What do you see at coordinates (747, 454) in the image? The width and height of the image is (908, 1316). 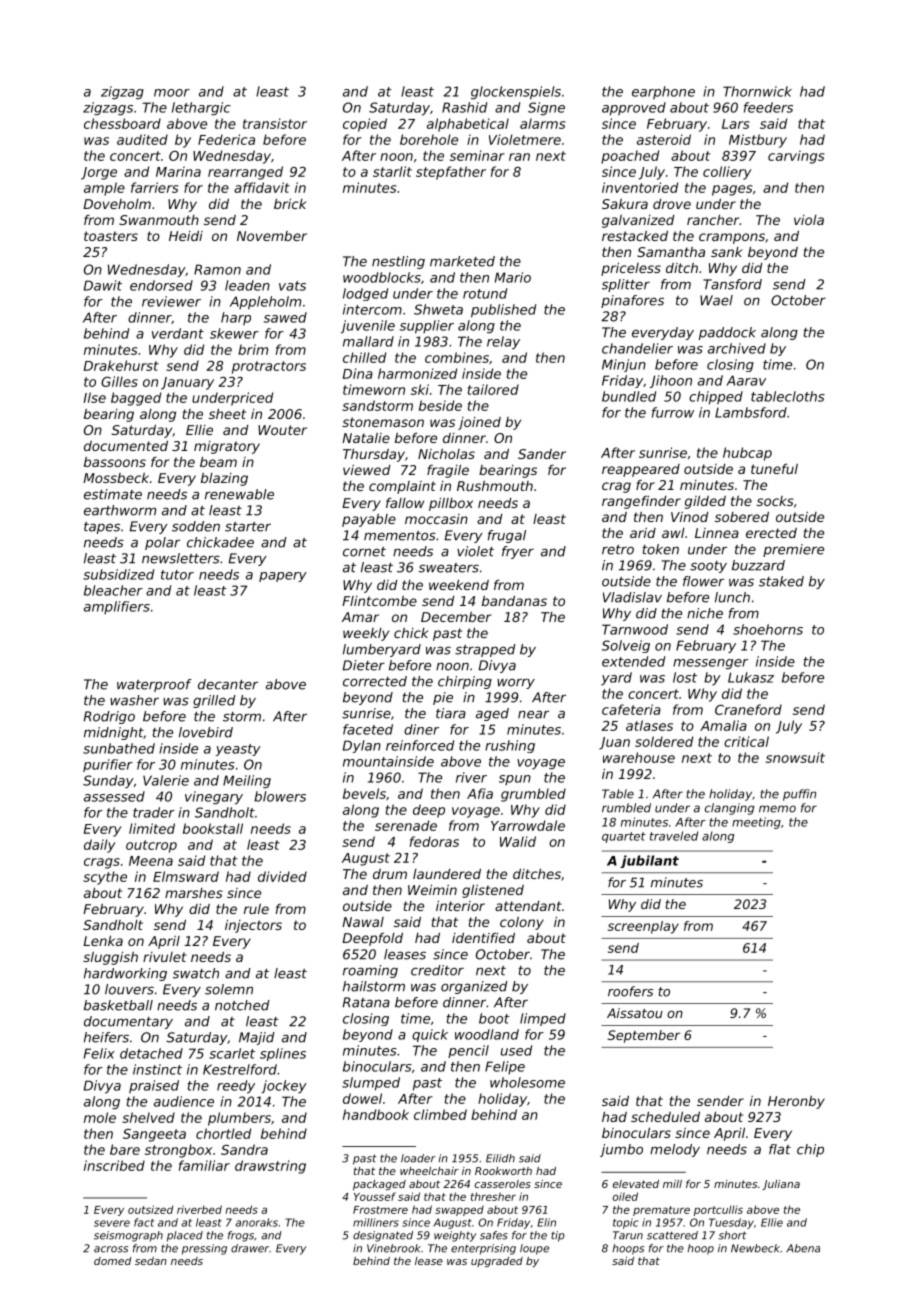 I see `hubcap` at bounding box center [747, 454].
